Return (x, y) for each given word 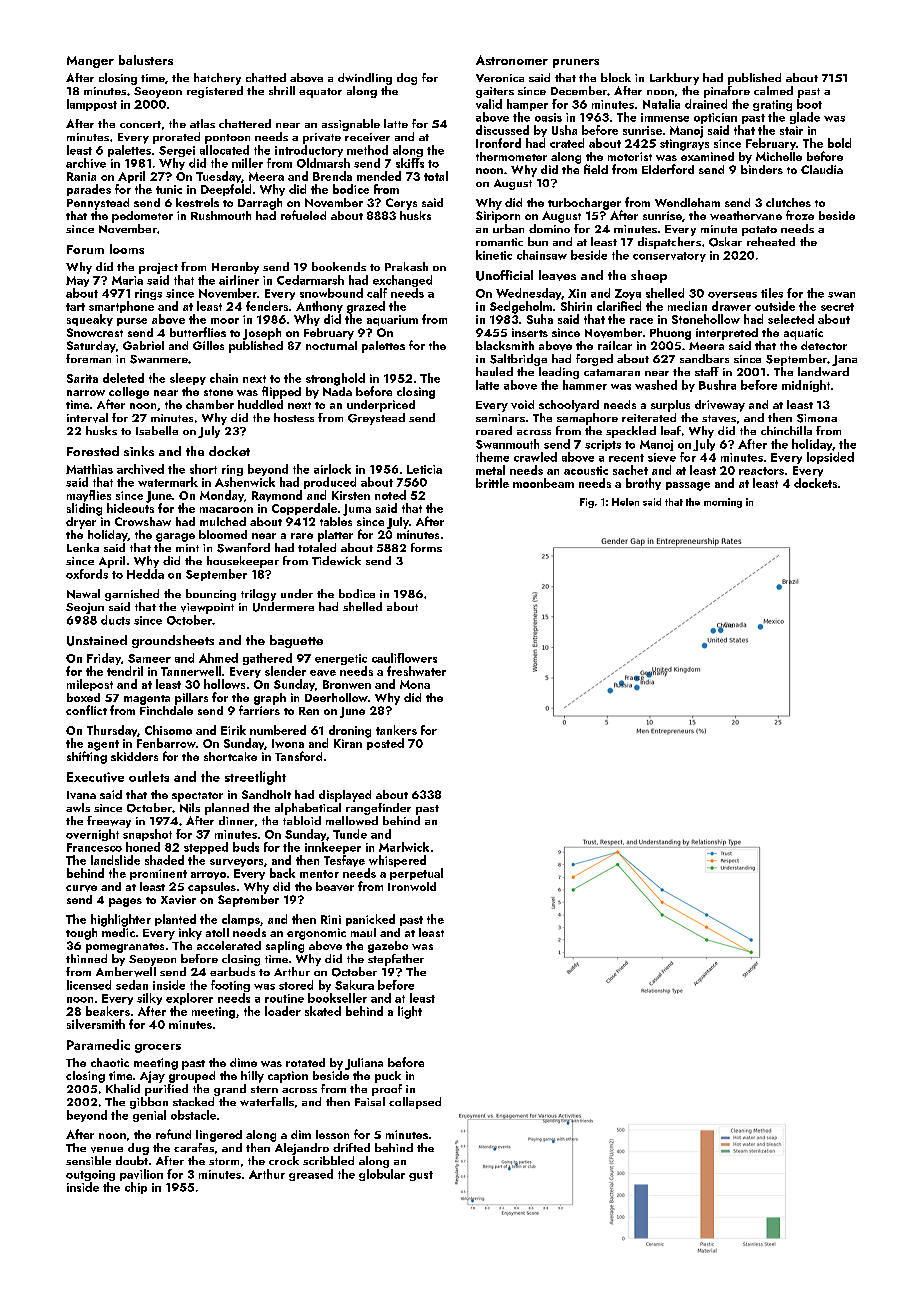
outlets (149, 776)
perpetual (416, 874)
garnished (132, 595)
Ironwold (412, 886)
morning (723, 503)
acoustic (586, 470)
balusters (146, 60)
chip (136, 1188)
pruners (576, 63)
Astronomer (512, 60)
